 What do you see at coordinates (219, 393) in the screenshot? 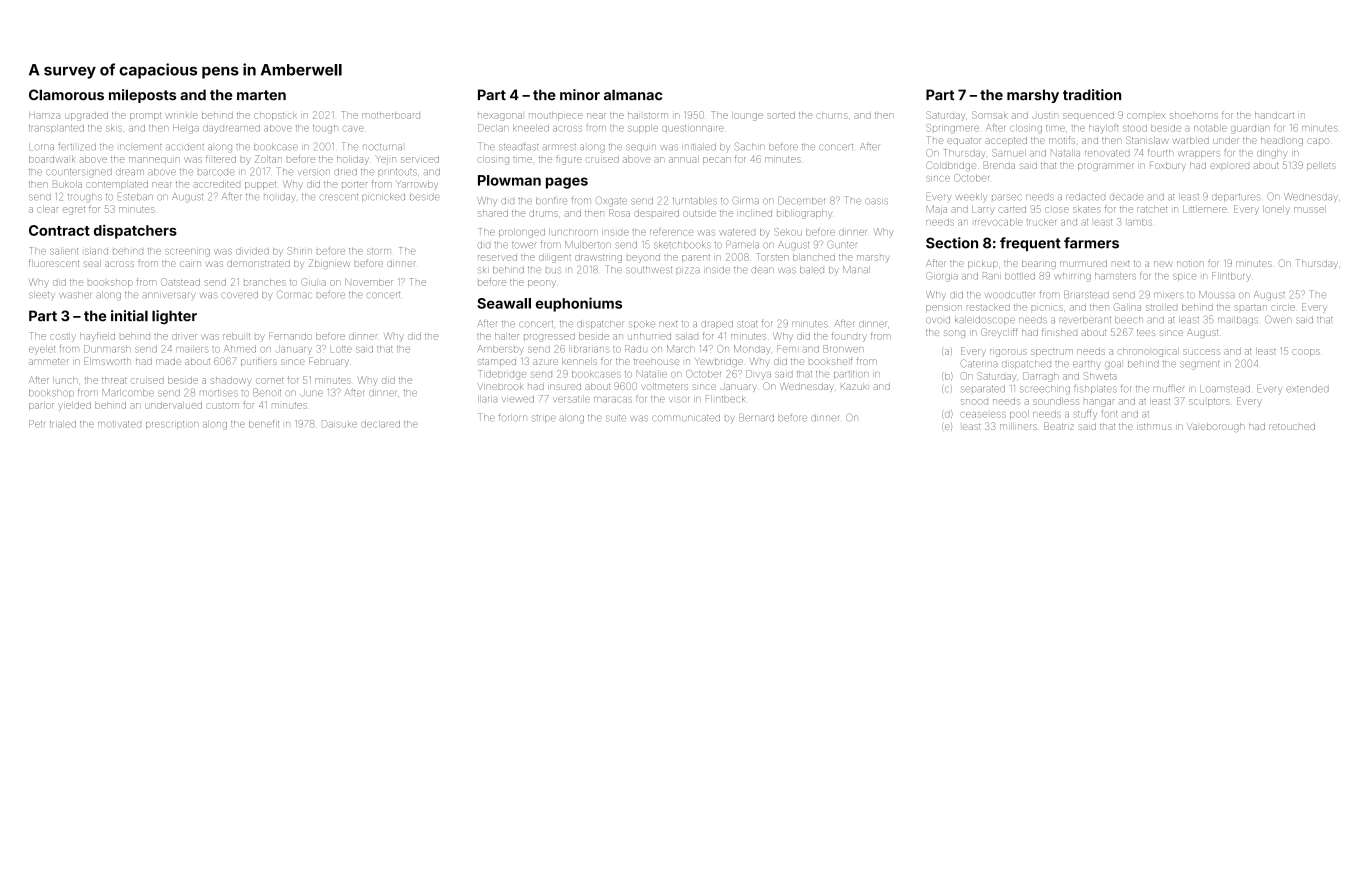
I see `mortises` at bounding box center [219, 393].
